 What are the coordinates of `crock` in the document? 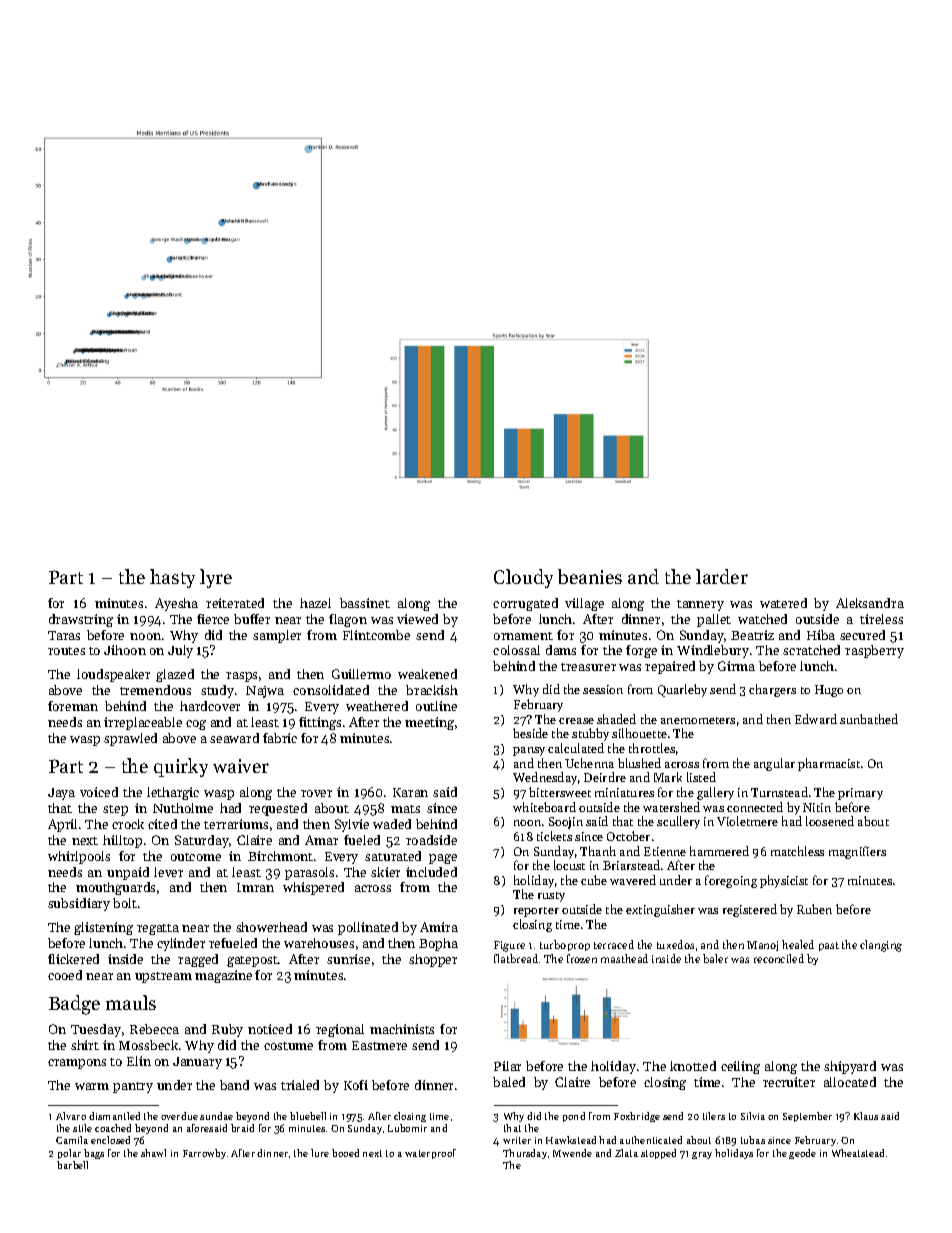 It's located at (128, 824).
